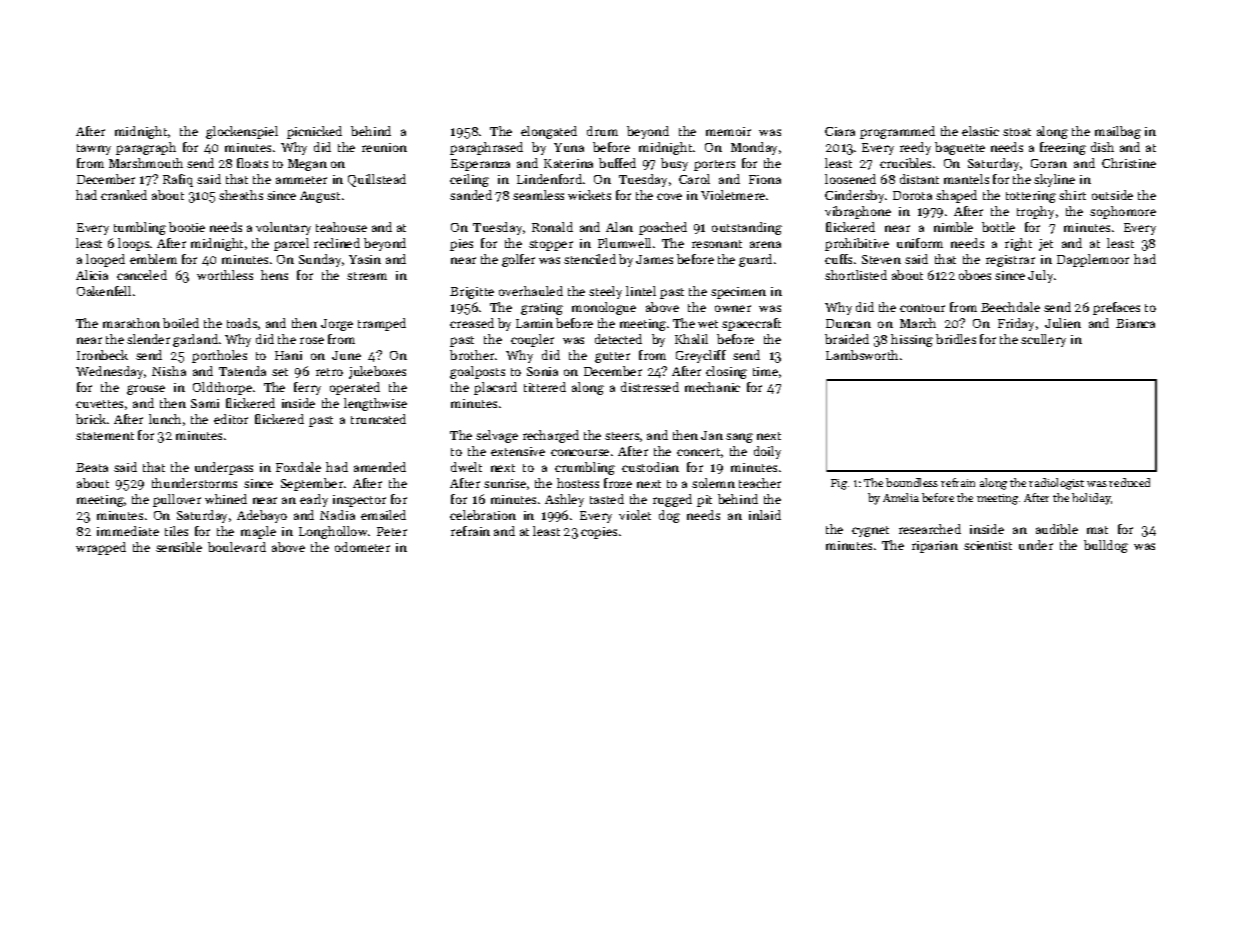  What do you see at coordinates (1043, 340) in the screenshot?
I see `scullery` at bounding box center [1043, 340].
